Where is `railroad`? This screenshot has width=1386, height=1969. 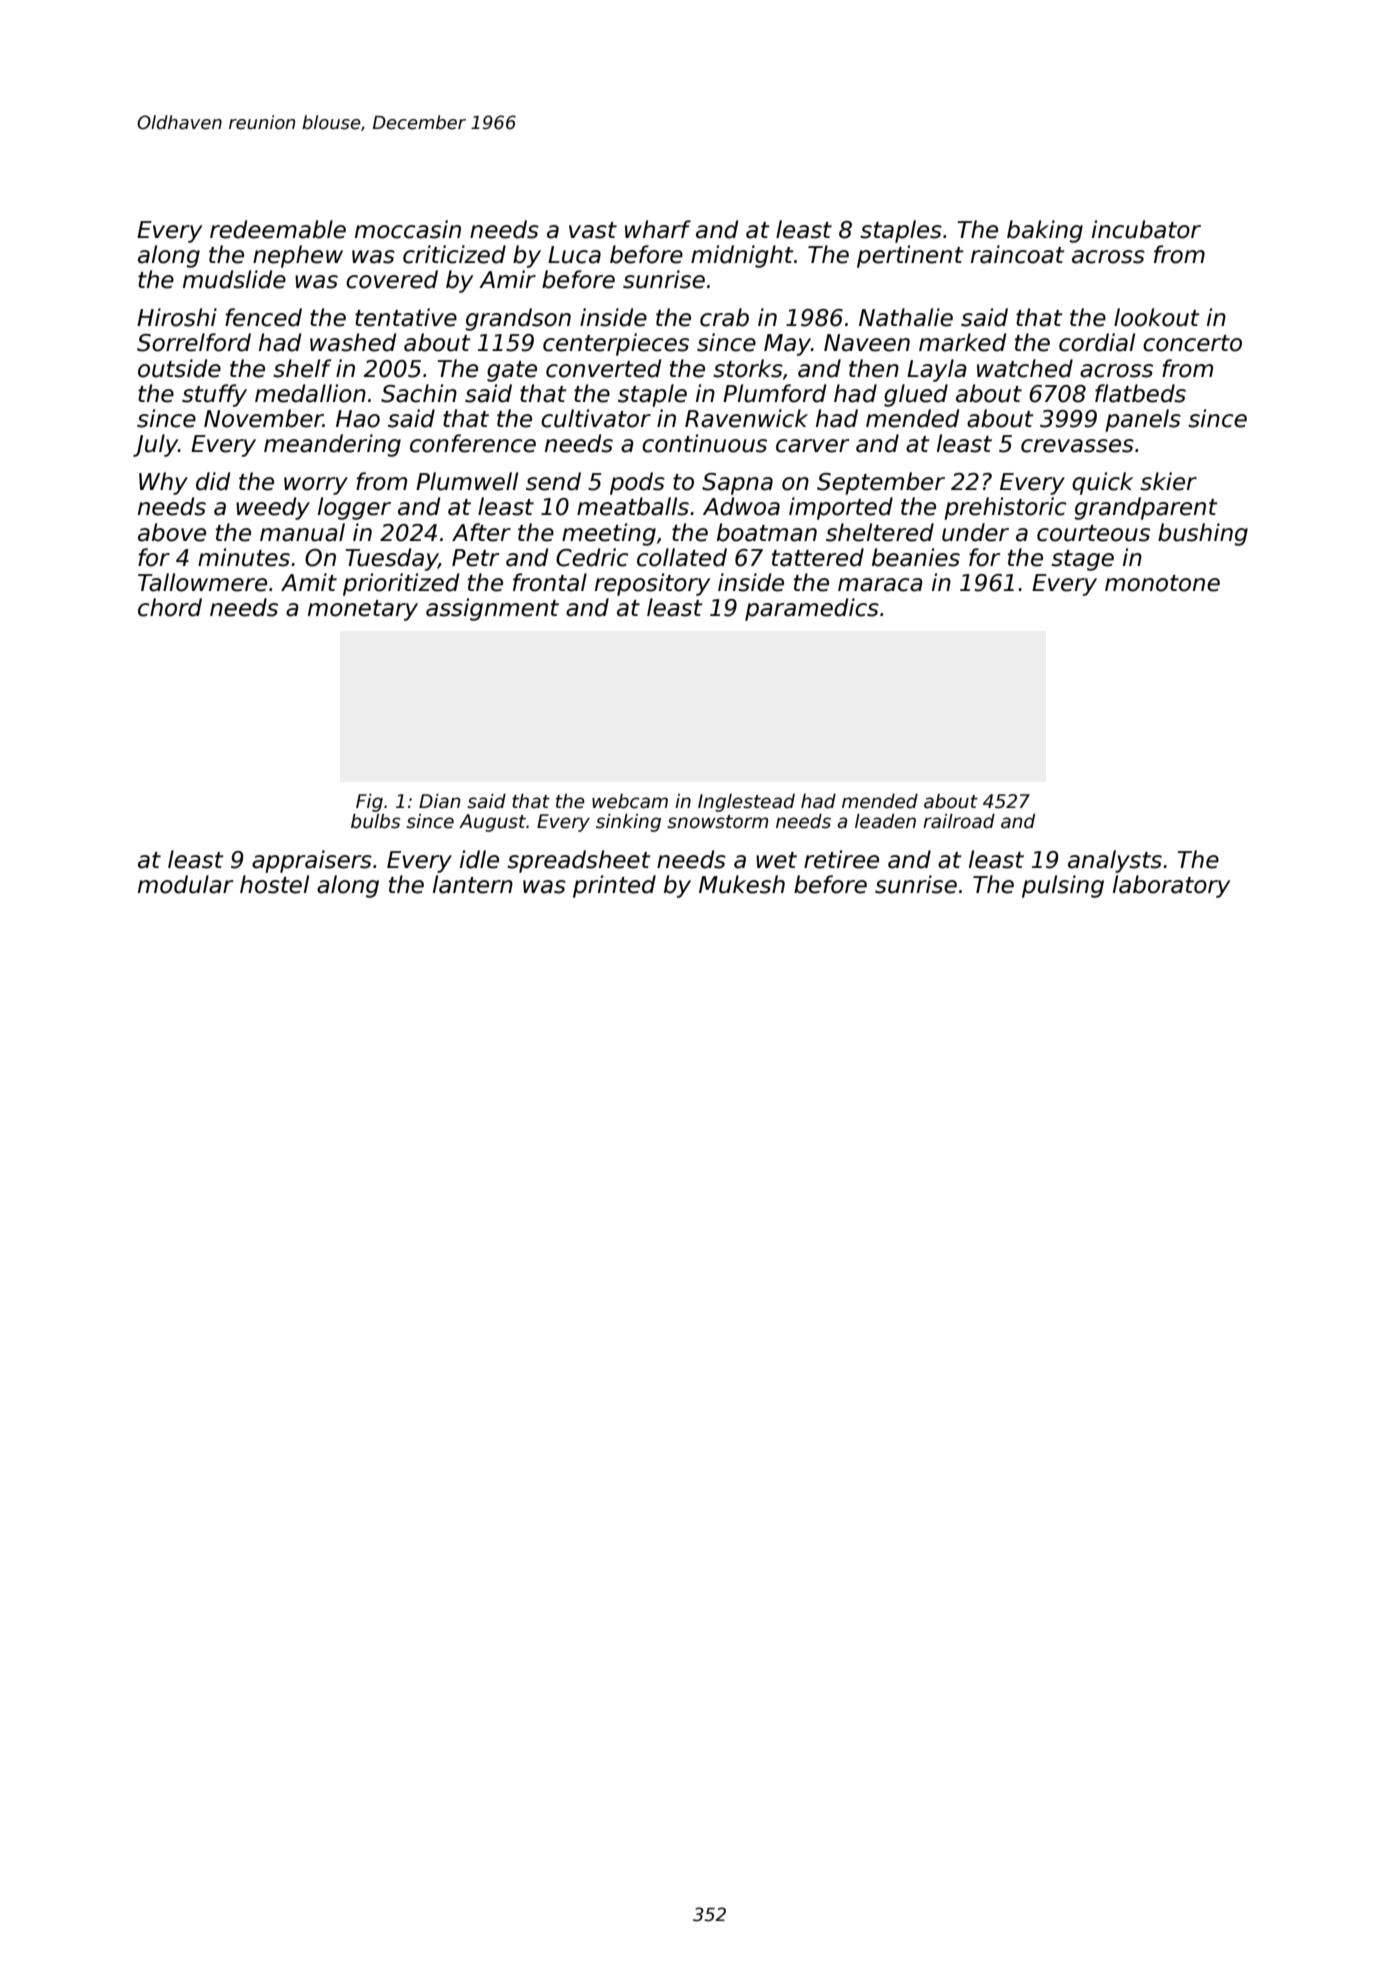 railroad is located at coordinates (959, 821).
